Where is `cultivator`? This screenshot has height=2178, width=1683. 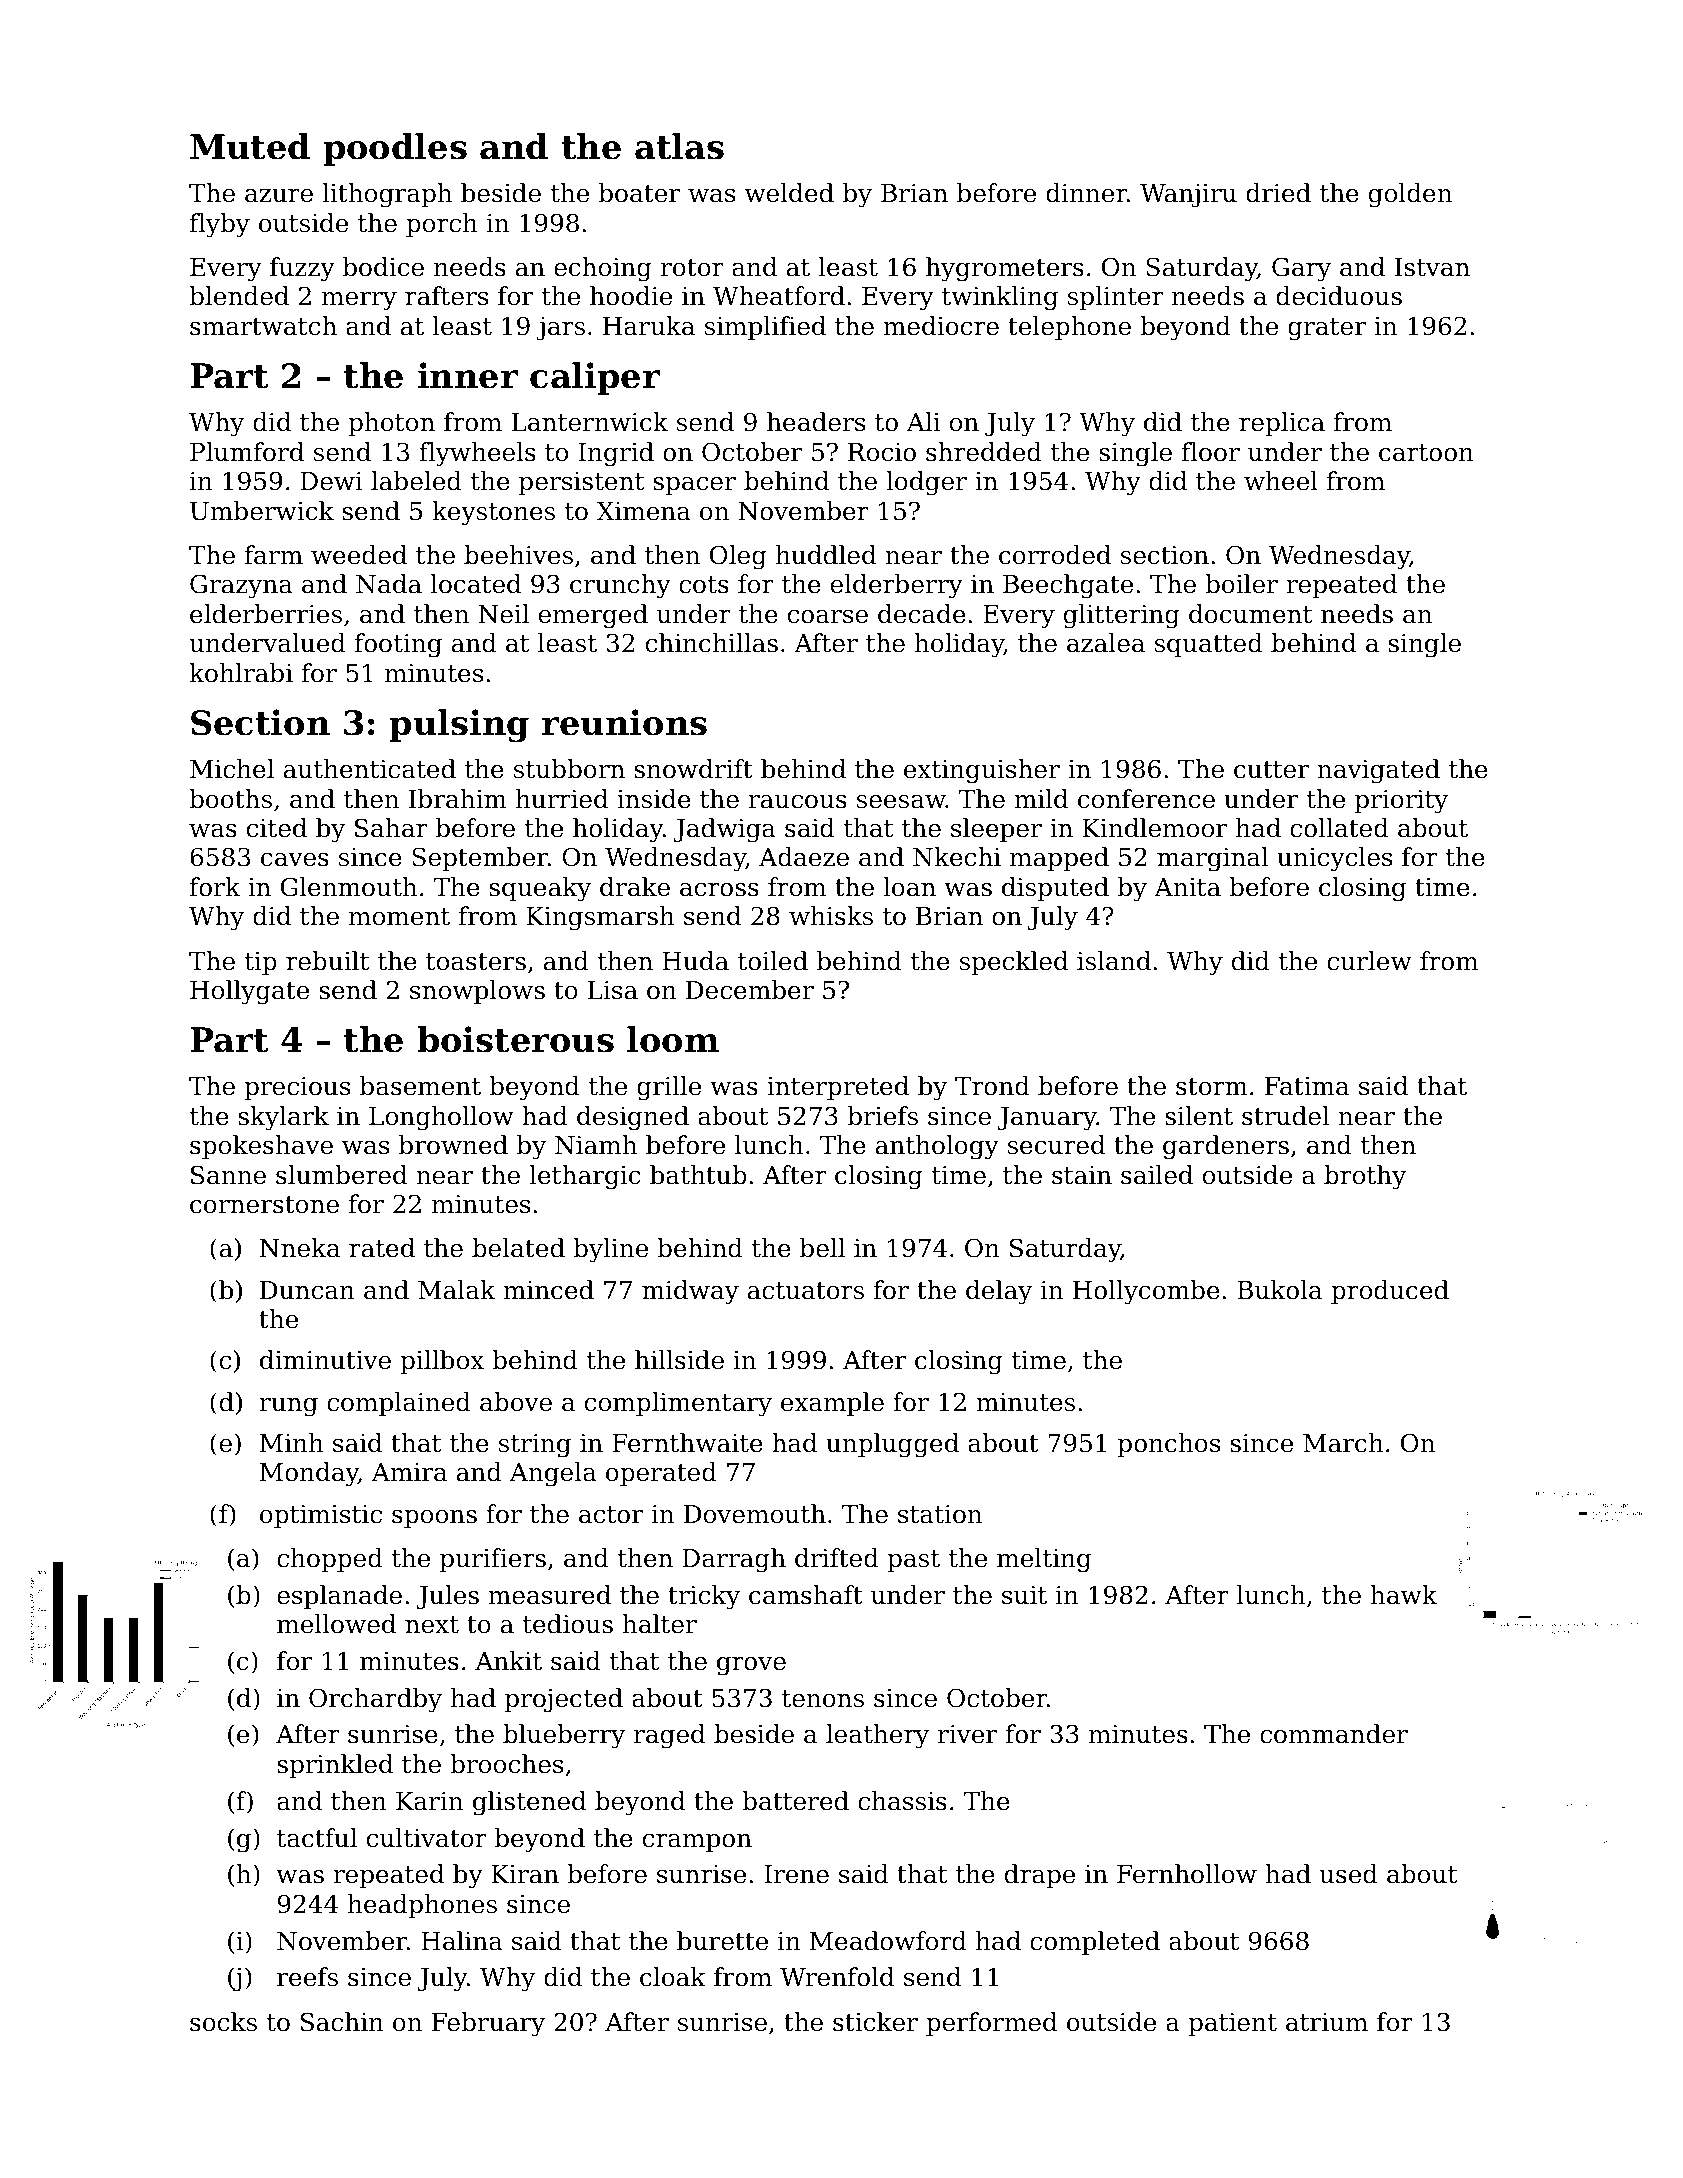
cultivator is located at coordinates (427, 1838).
